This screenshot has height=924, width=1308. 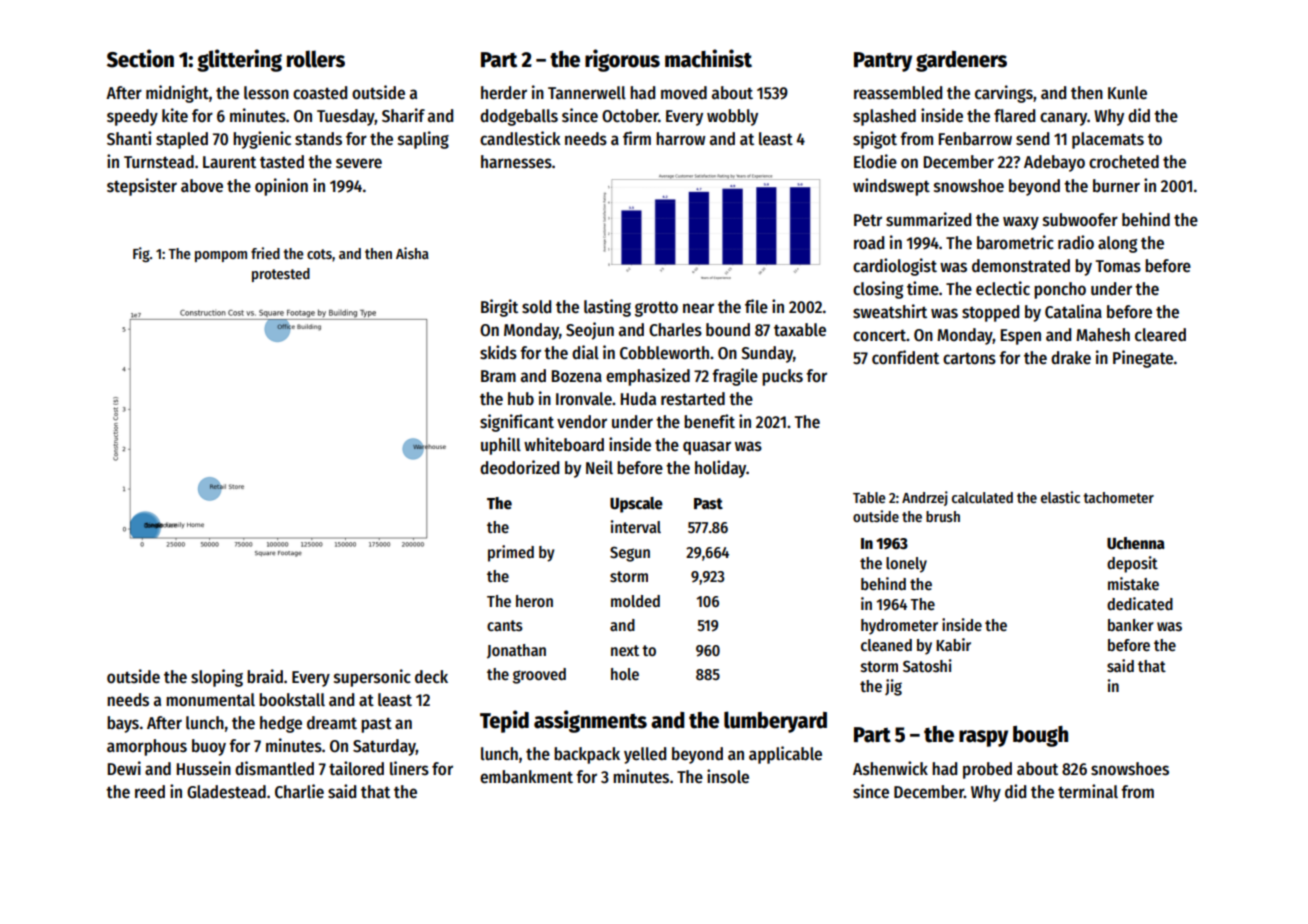 I want to click on Huda, so click(x=638, y=399).
